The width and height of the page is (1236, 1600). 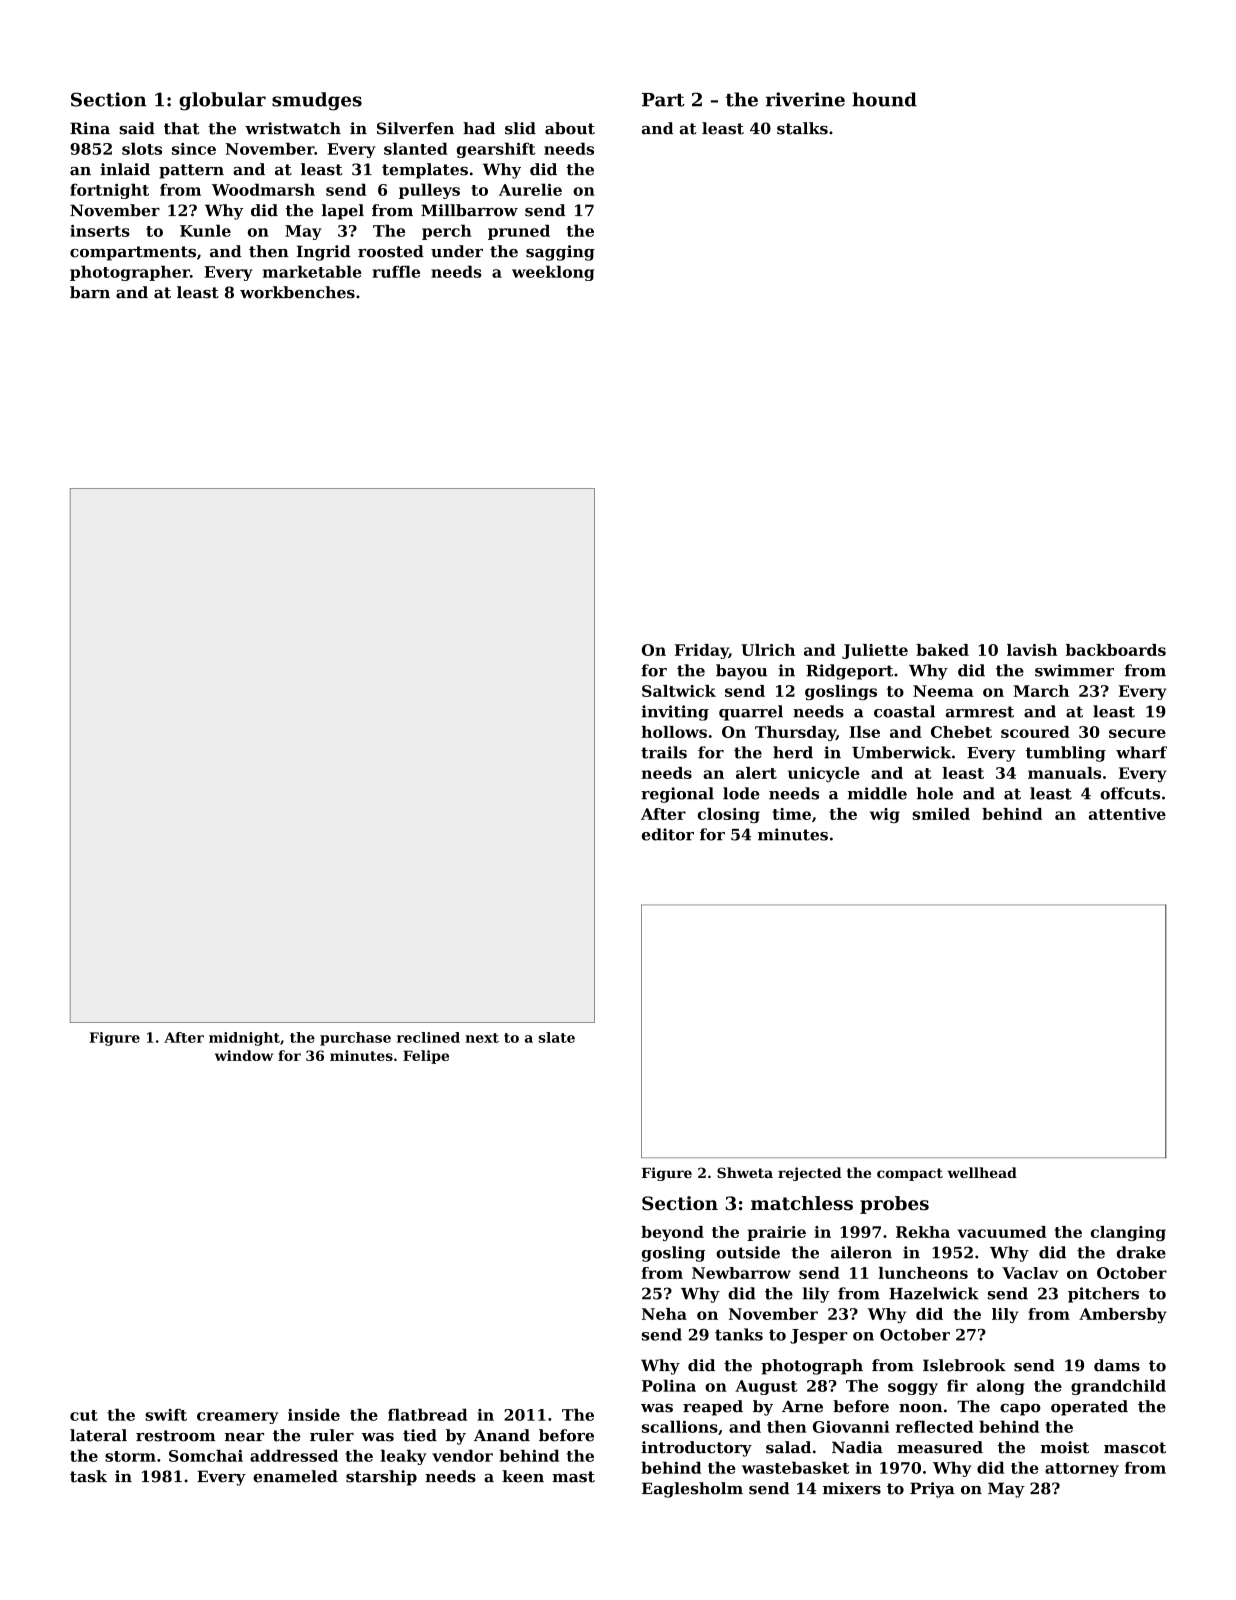 What do you see at coordinates (553, 273) in the page?
I see `weeklong` at bounding box center [553, 273].
